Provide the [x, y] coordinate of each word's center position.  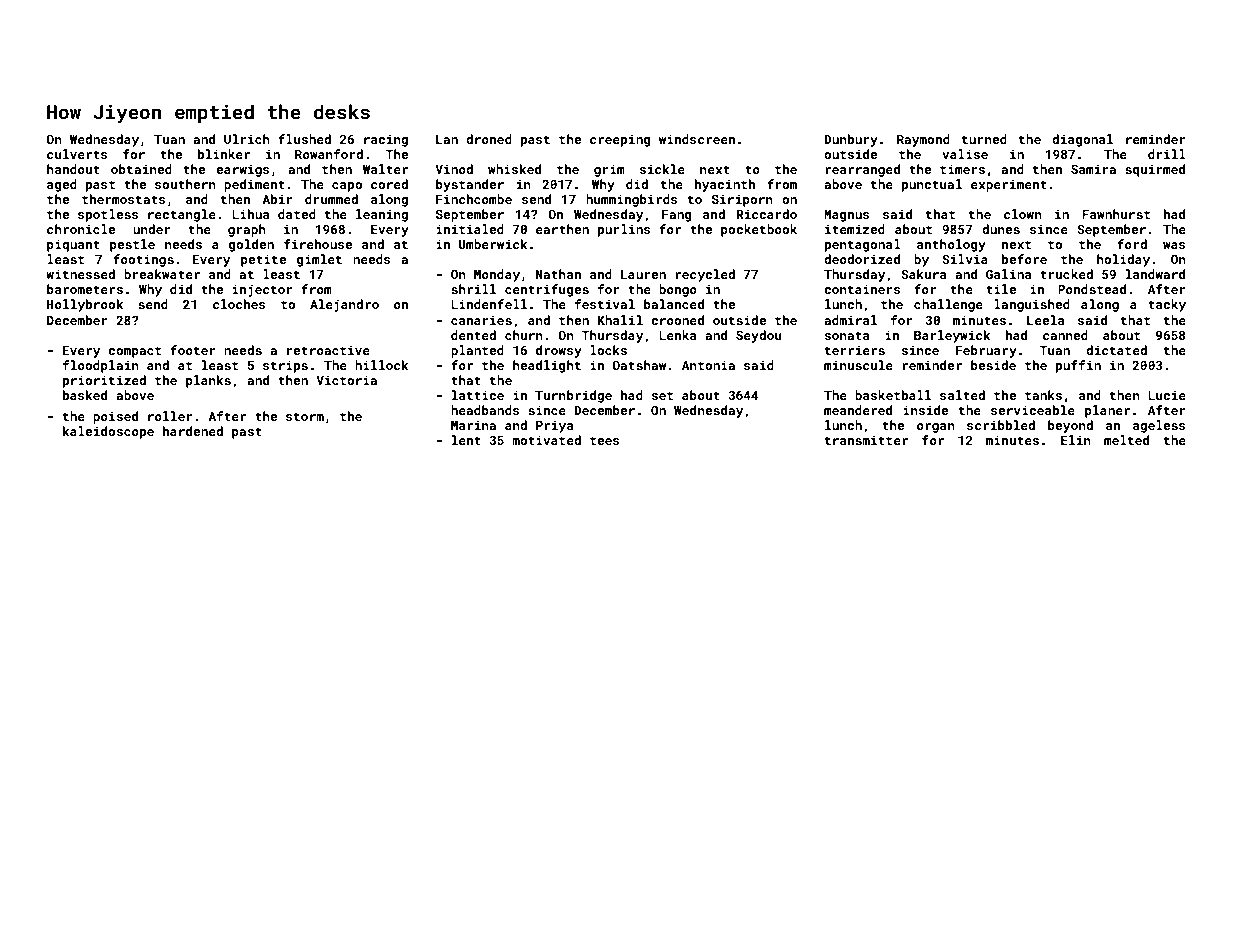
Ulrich [247, 139]
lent [466, 440]
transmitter [866, 440]
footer [193, 350]
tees [605, 440]
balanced [674, 304]
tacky [1167, 305]
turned [984, 139]
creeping [620, 140]
